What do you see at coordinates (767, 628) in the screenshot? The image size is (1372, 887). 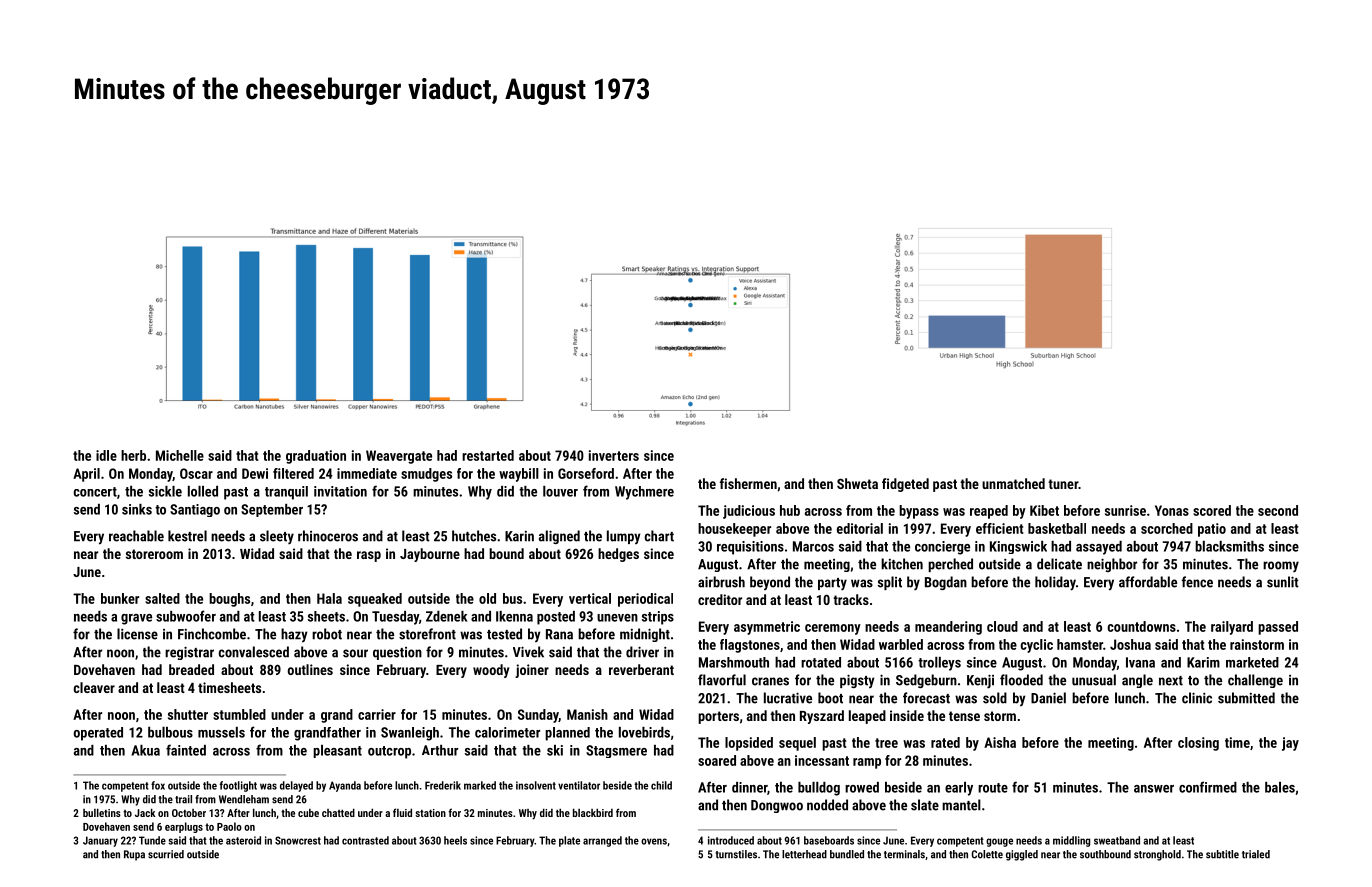 I see `asymmetric` at bounding box center [767, 628].
